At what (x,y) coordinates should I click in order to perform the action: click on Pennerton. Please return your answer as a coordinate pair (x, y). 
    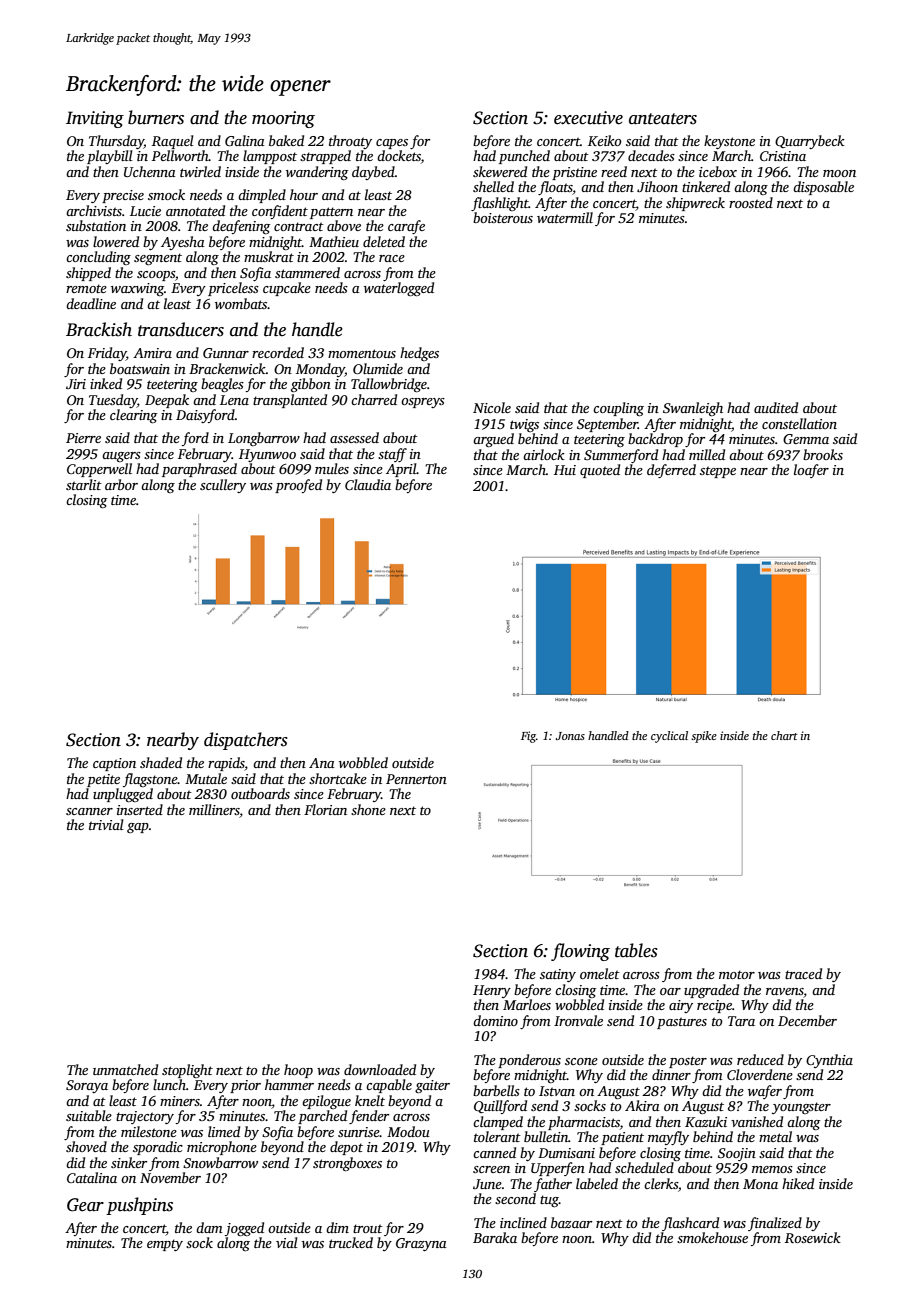
    Looking at the image, I should click on (416, 779).
